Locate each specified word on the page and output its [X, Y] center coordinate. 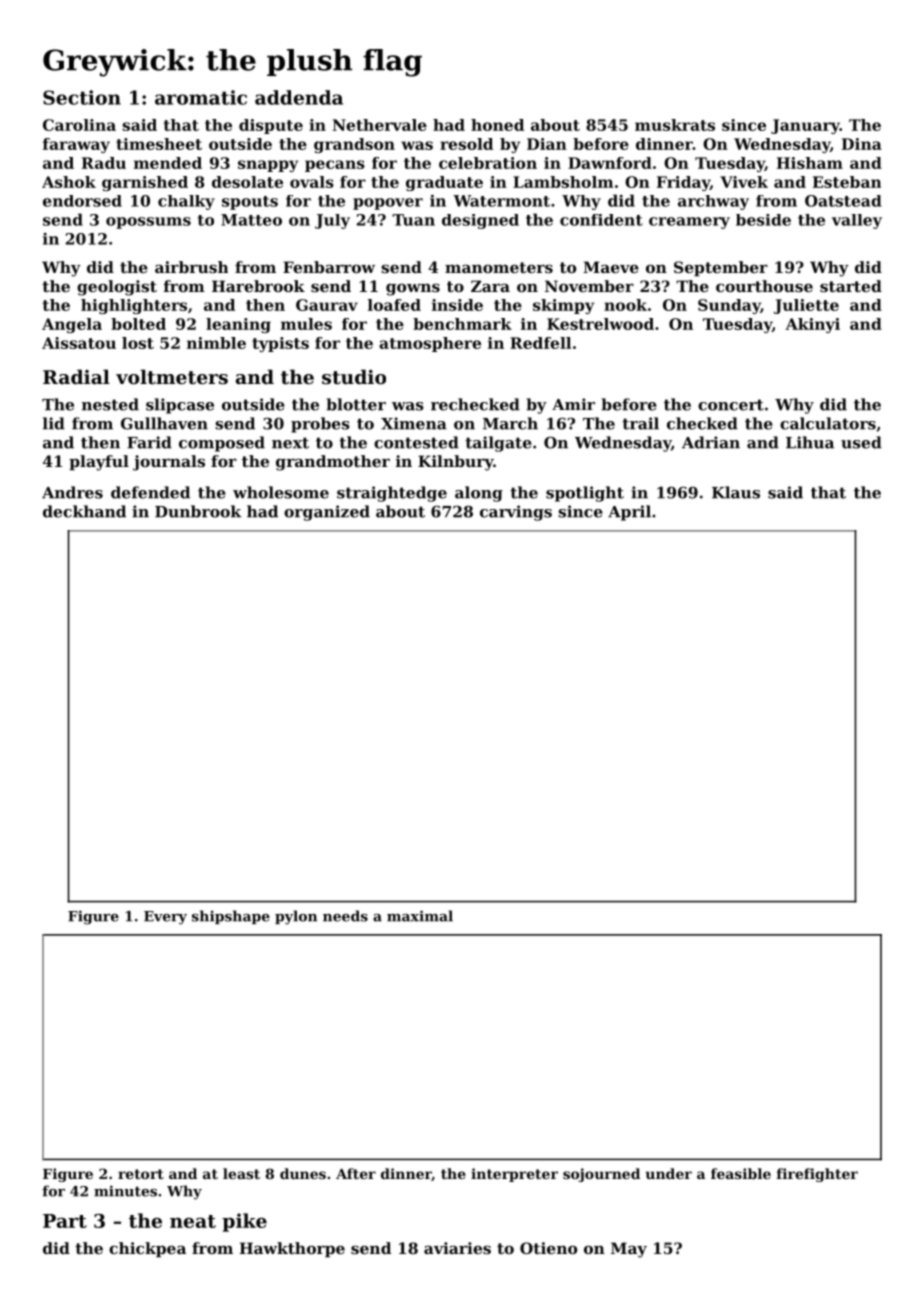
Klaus [736, 492]
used [861, 442]
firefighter [817, 1175]
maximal [420, 916]
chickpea [147, 1249]
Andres [72, 492]
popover [388, 204]
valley [857, 221]
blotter [356, 404]
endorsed [82, 201]
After [356, 1173]
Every [165, 918]
